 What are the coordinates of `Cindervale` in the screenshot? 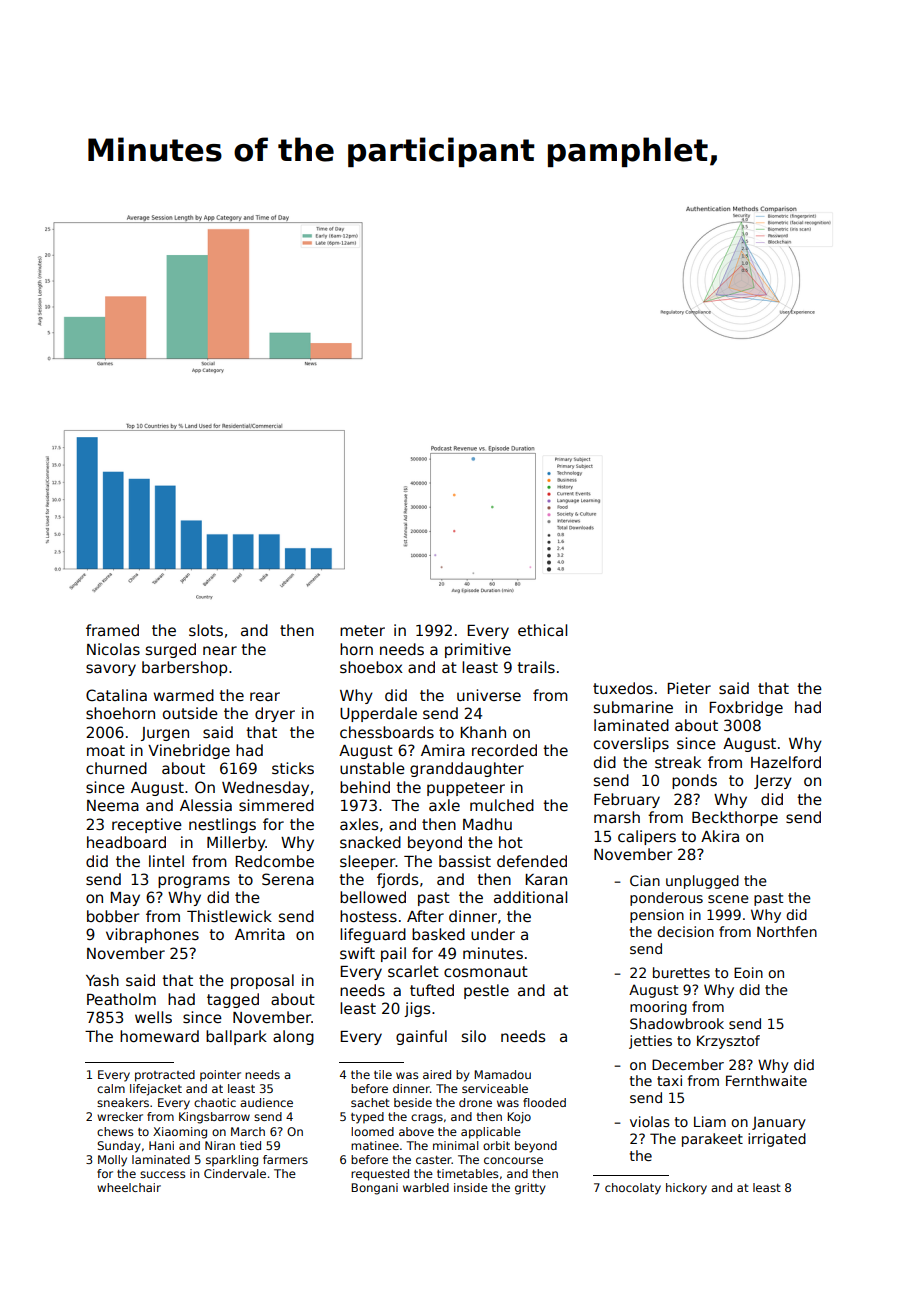 It's located at (235, 1173).
